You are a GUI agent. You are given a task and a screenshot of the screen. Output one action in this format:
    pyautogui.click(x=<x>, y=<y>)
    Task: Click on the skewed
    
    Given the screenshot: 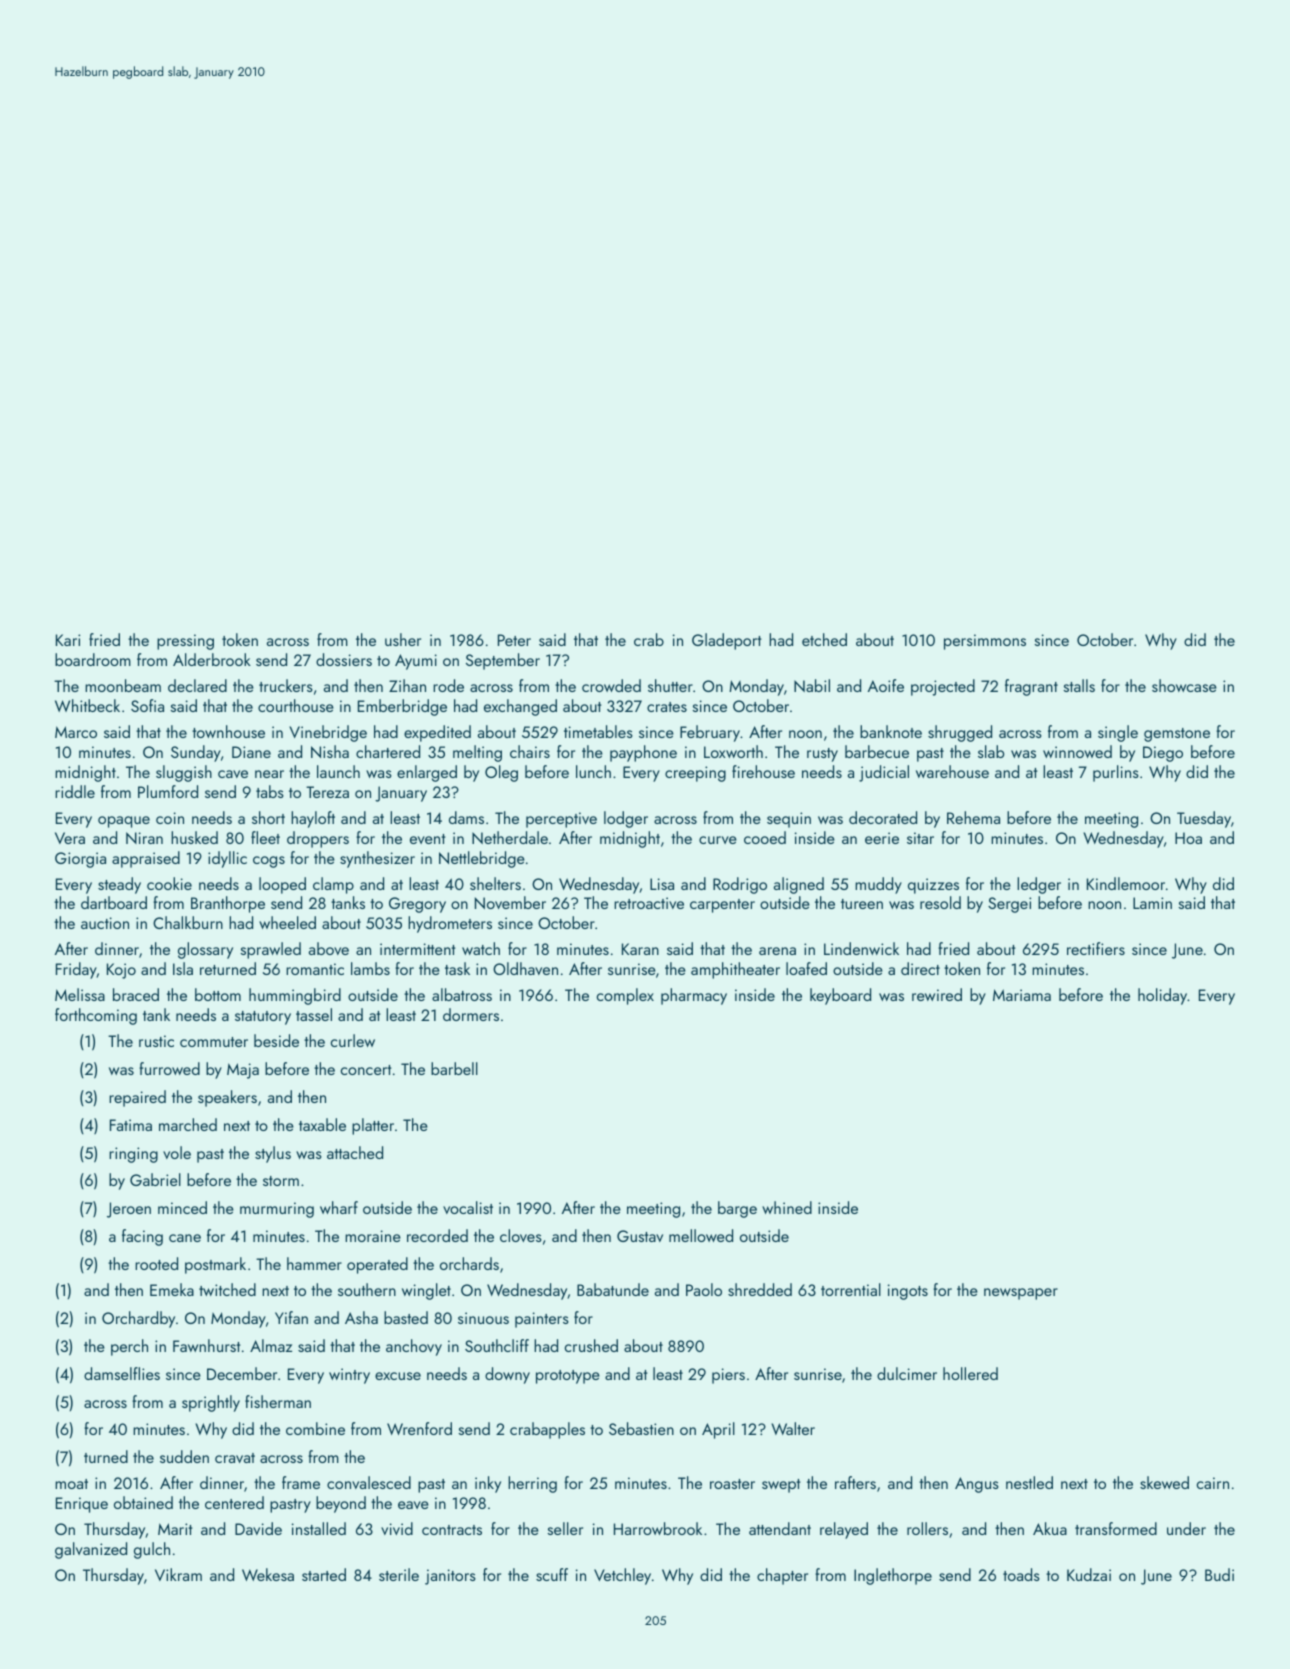 What is the action you would take?
    pyautogui.click(x=1164, y=1482)
